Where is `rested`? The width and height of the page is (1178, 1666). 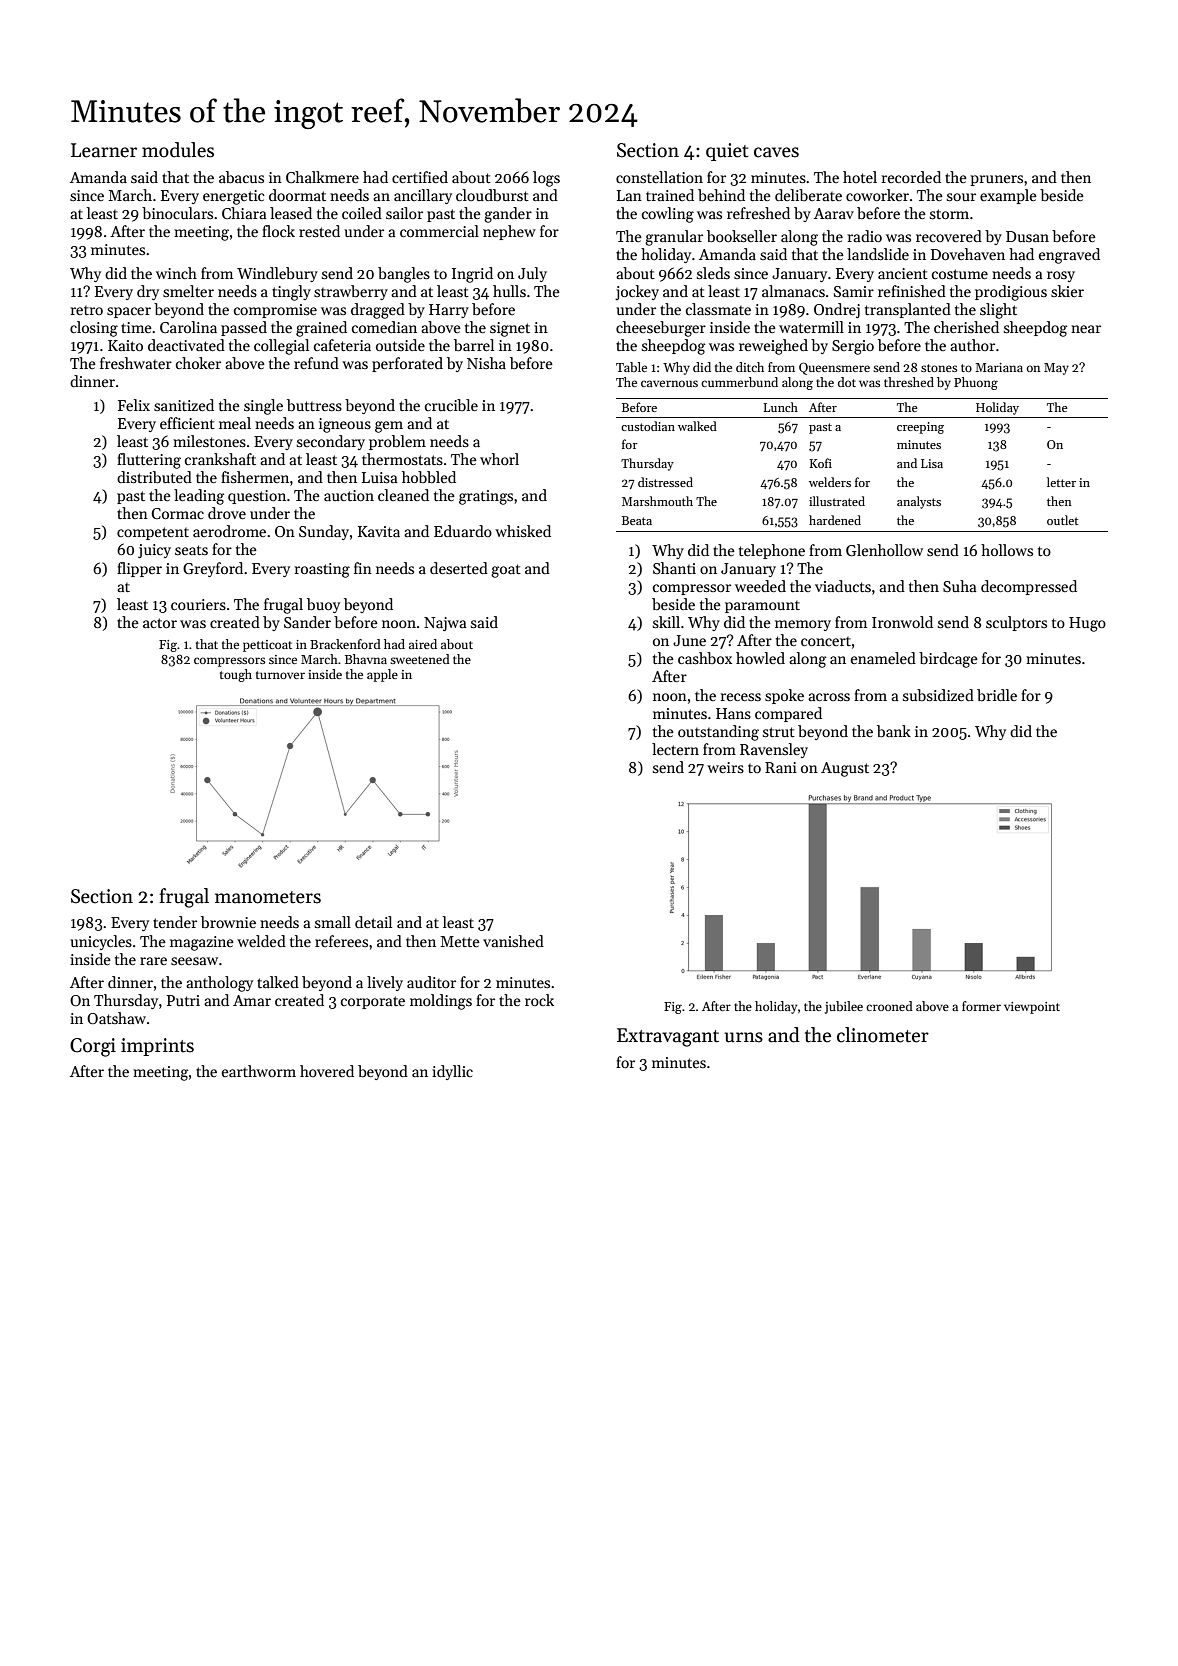 rested is located at coordinates (319, 231).
